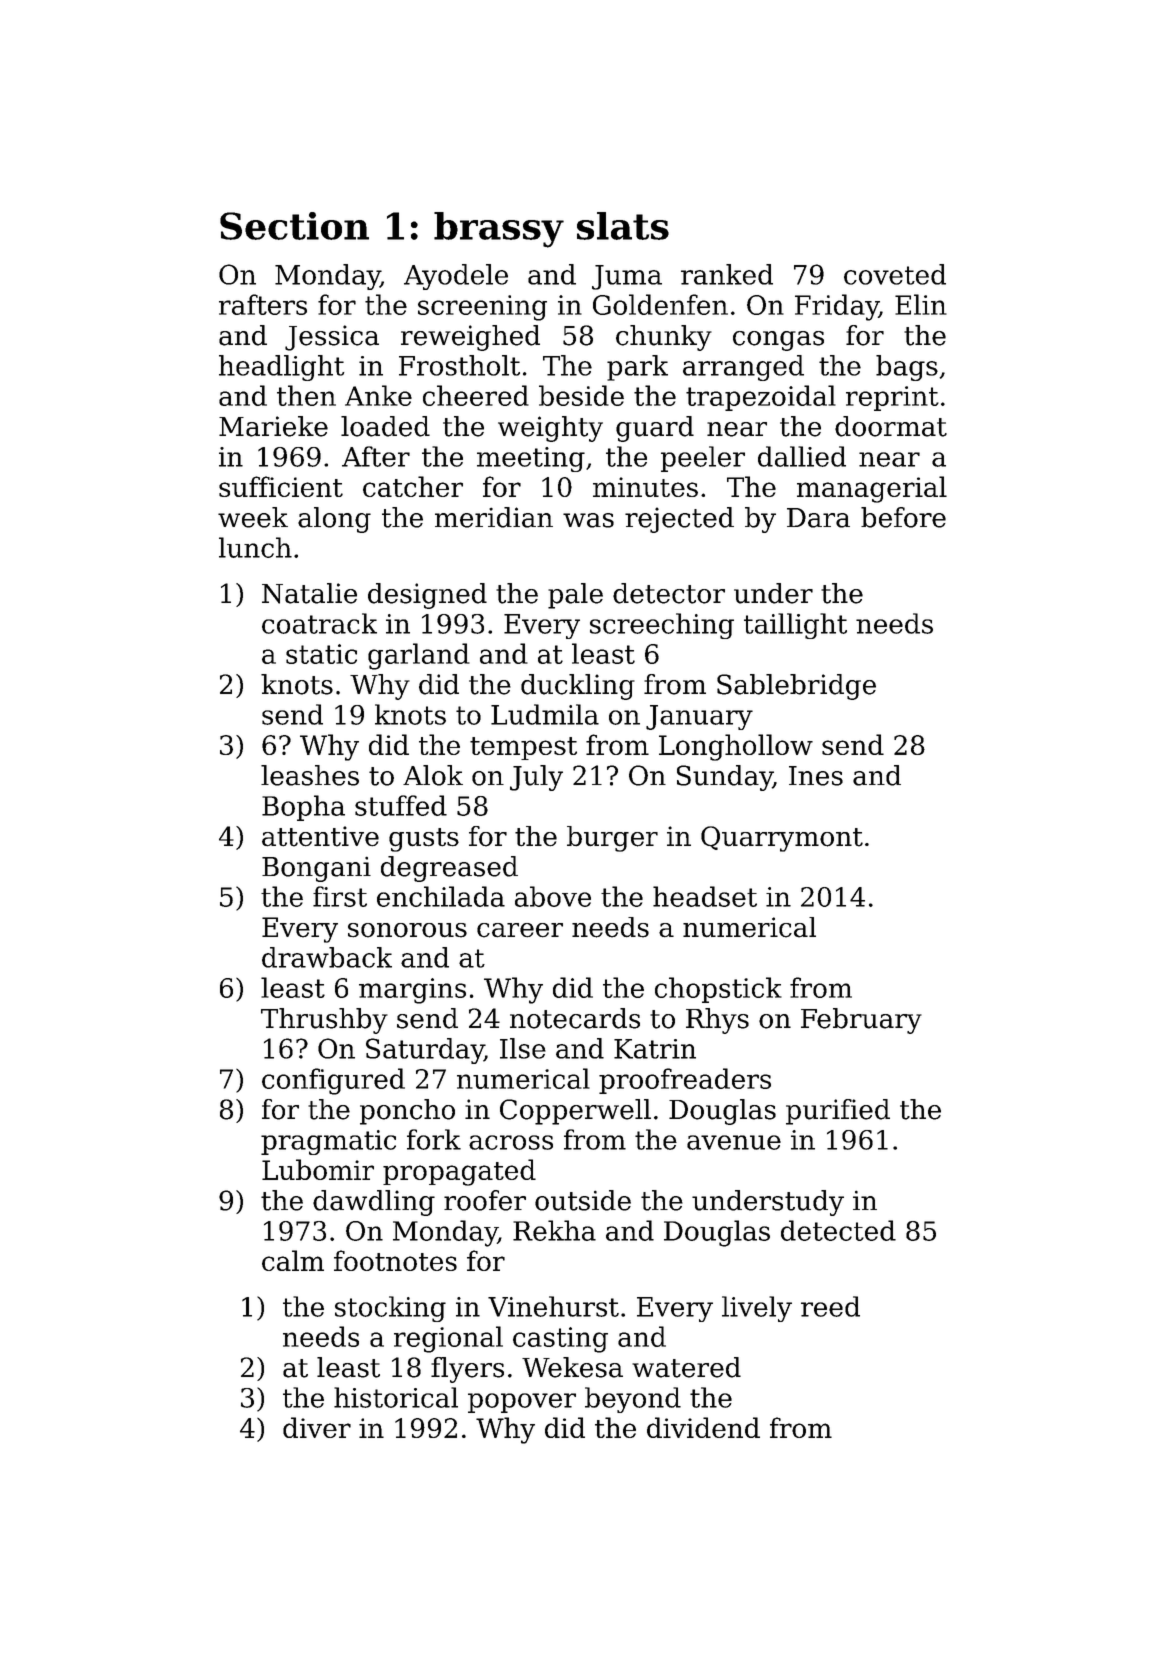 Image resolution: width=1165 pixels, height=1654 pixels. I want to click on Goldenfen, so click(660, 304).
